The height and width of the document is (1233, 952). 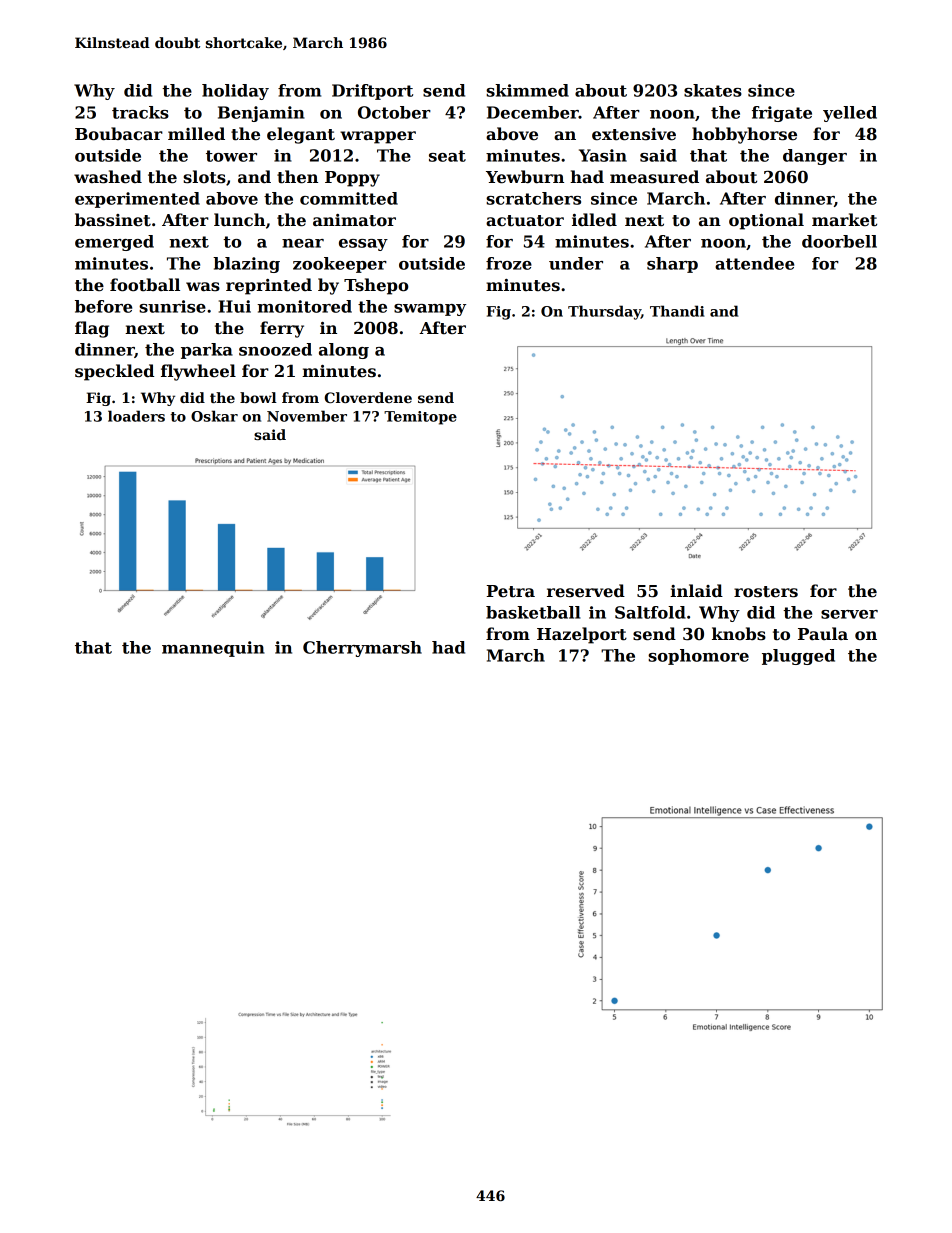 I want to click on Oskar, so click(x=214, y=416).
